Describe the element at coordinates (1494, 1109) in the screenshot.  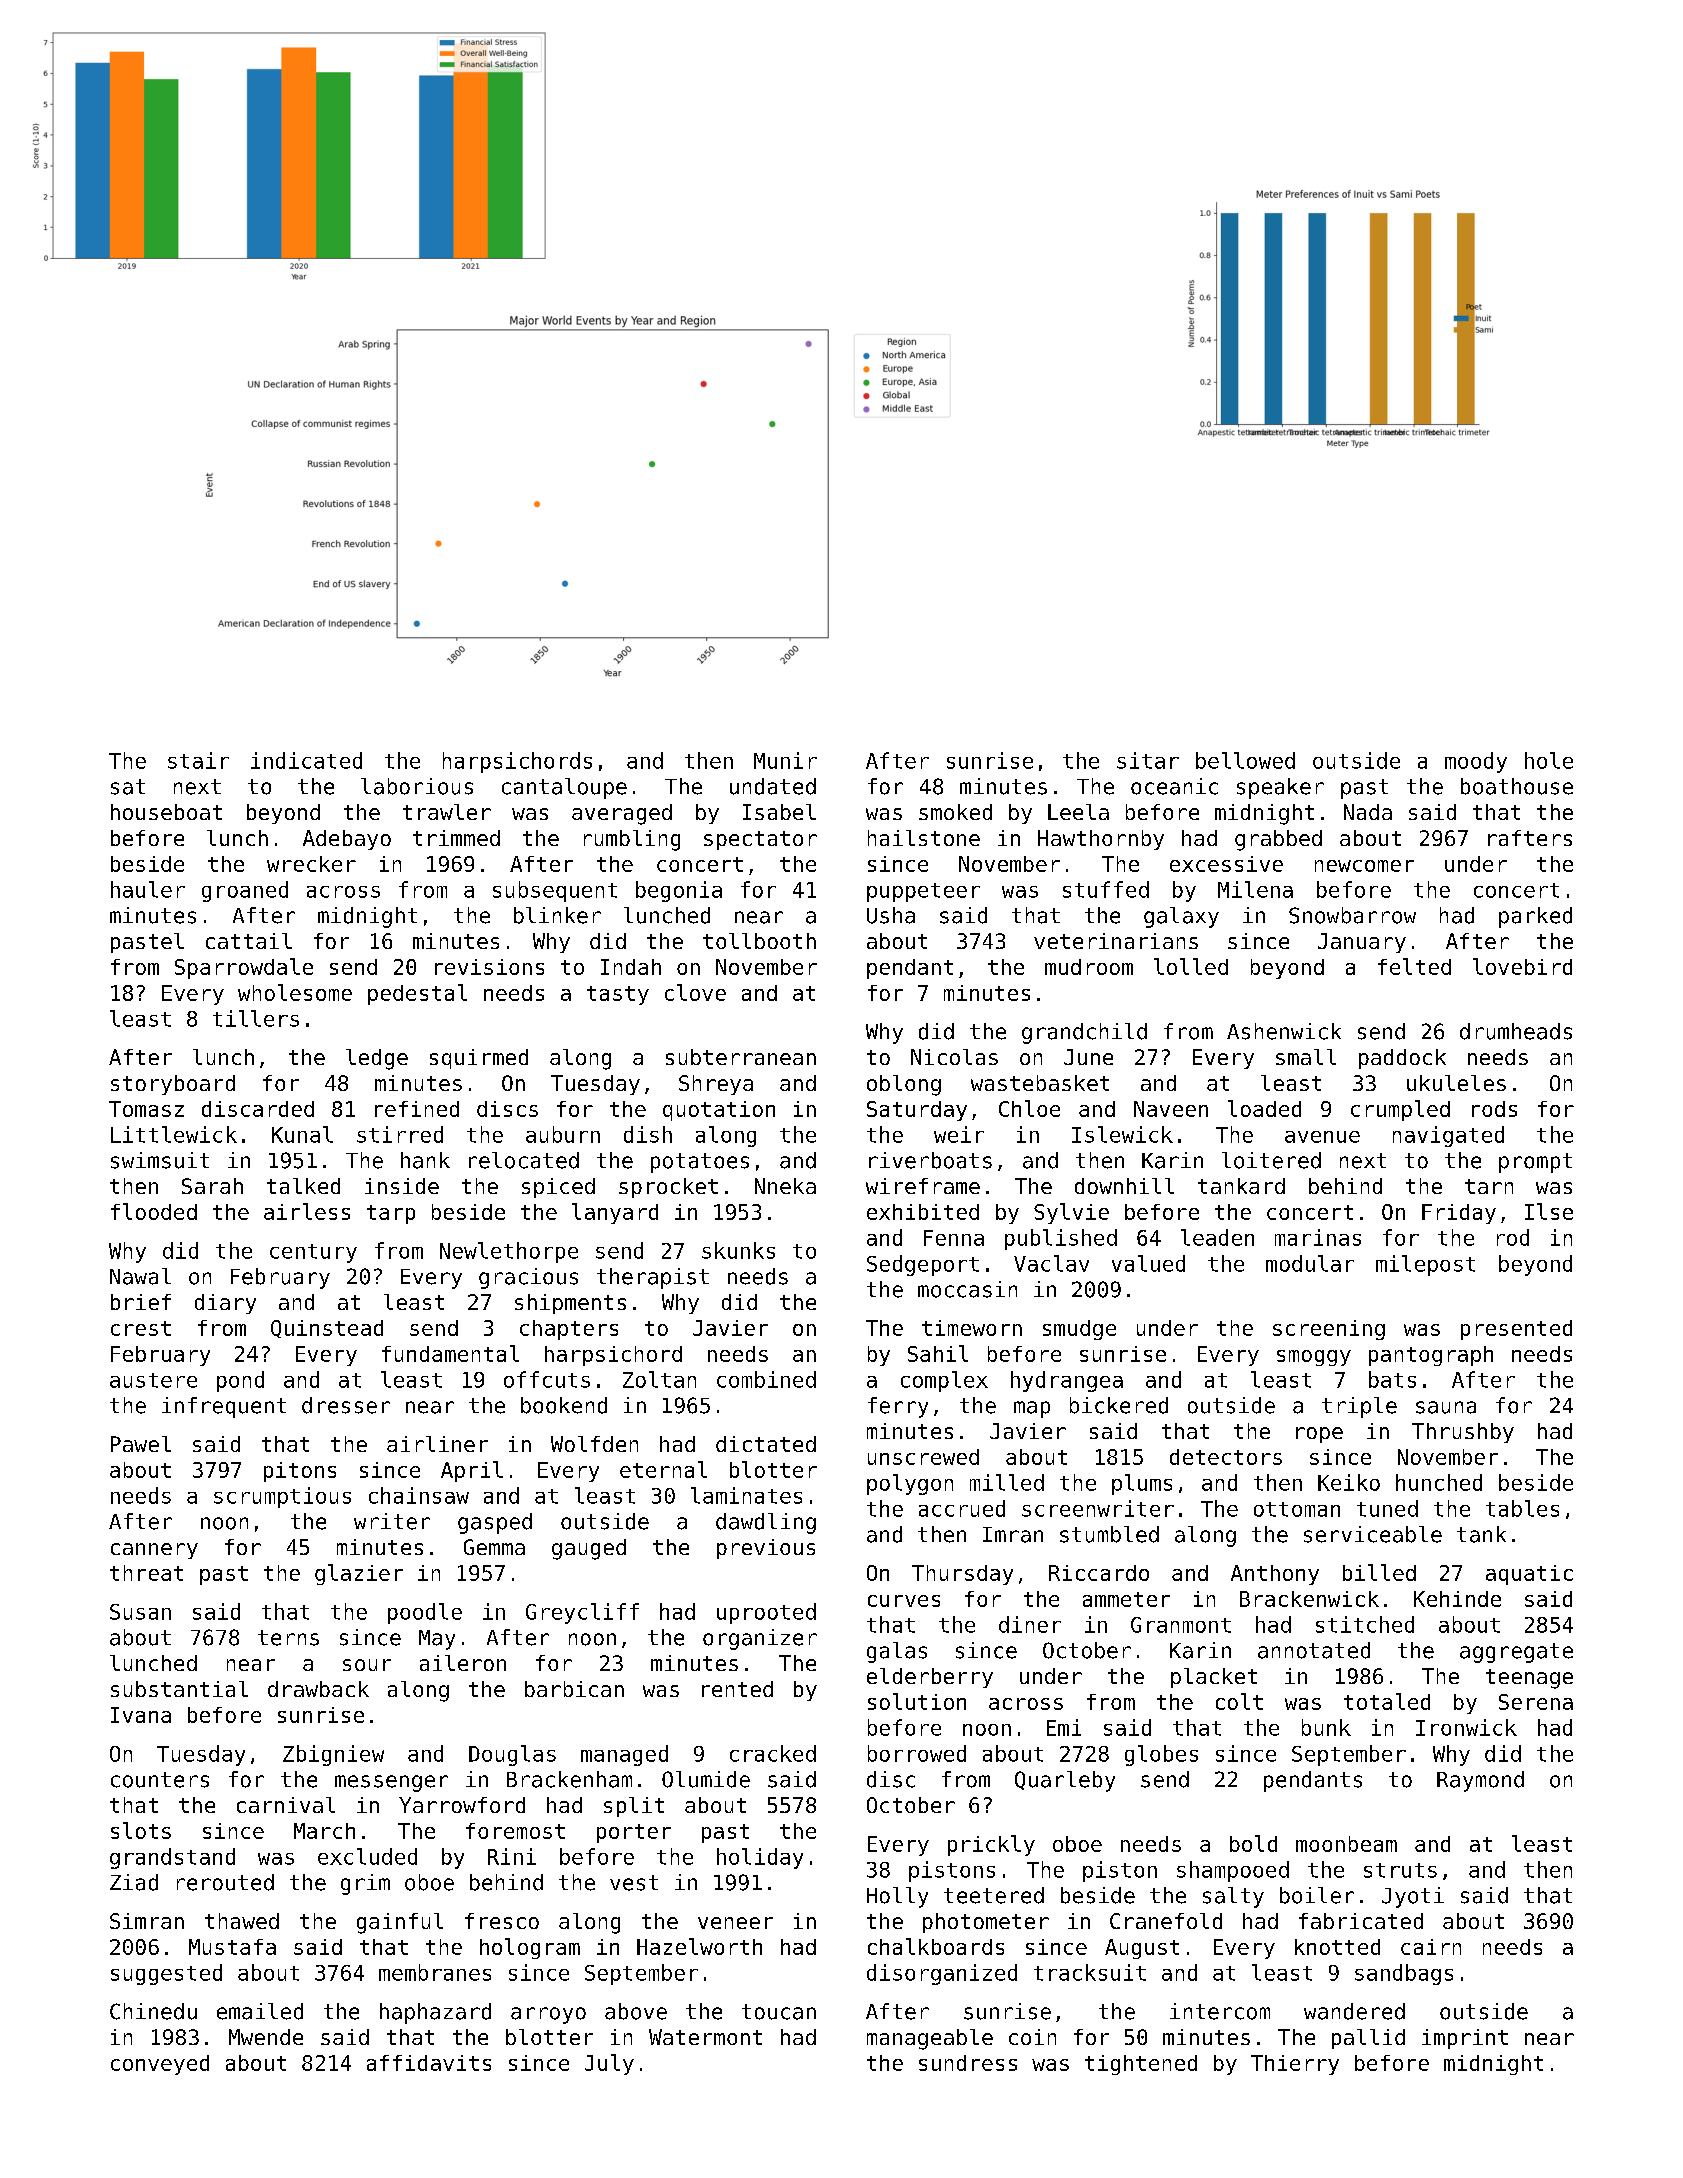
I see `rods` at that location.
